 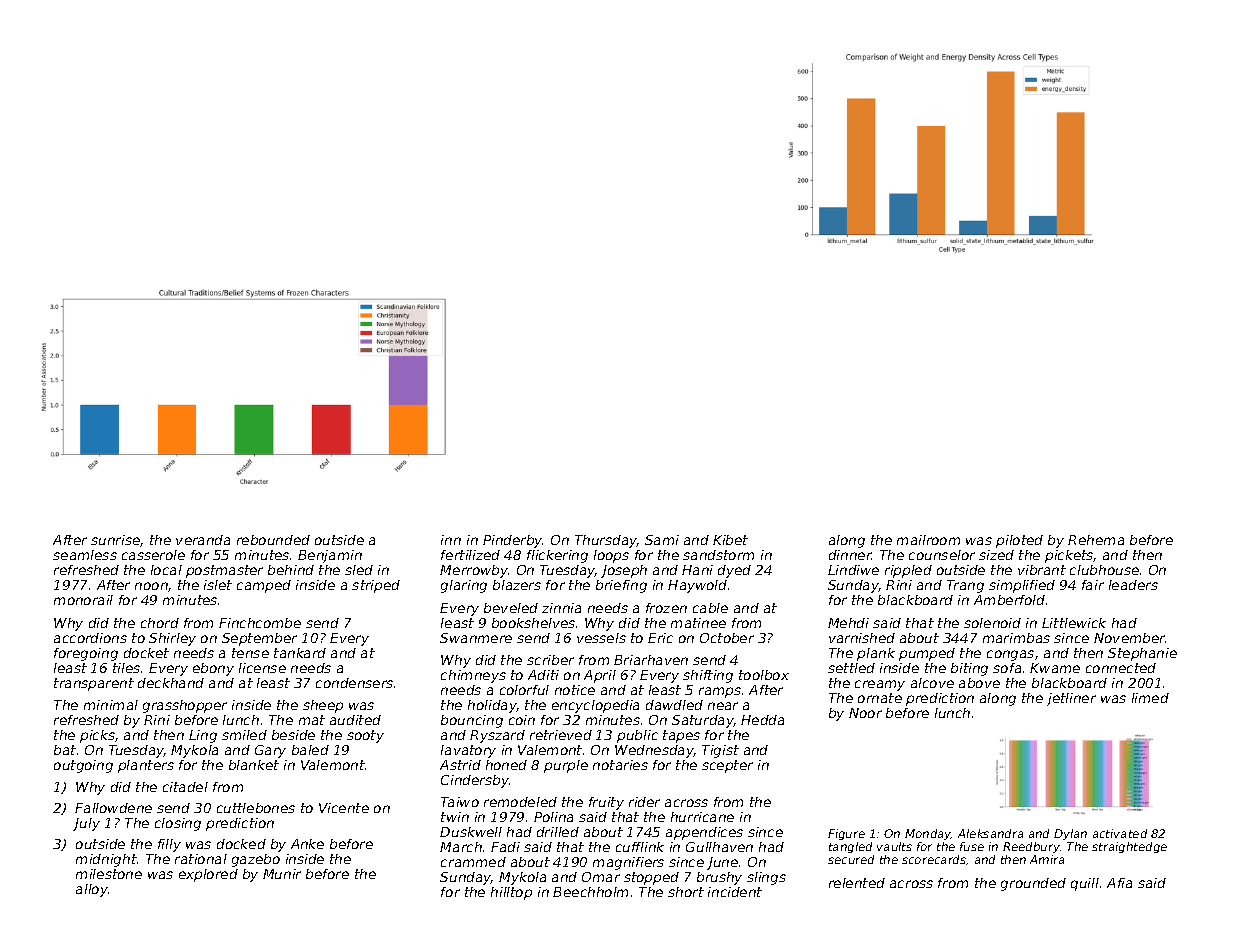 What do you see at coordinates (848, 623) in the screenshot?
I see `Mehdi` at bounding box center [848, 623].
